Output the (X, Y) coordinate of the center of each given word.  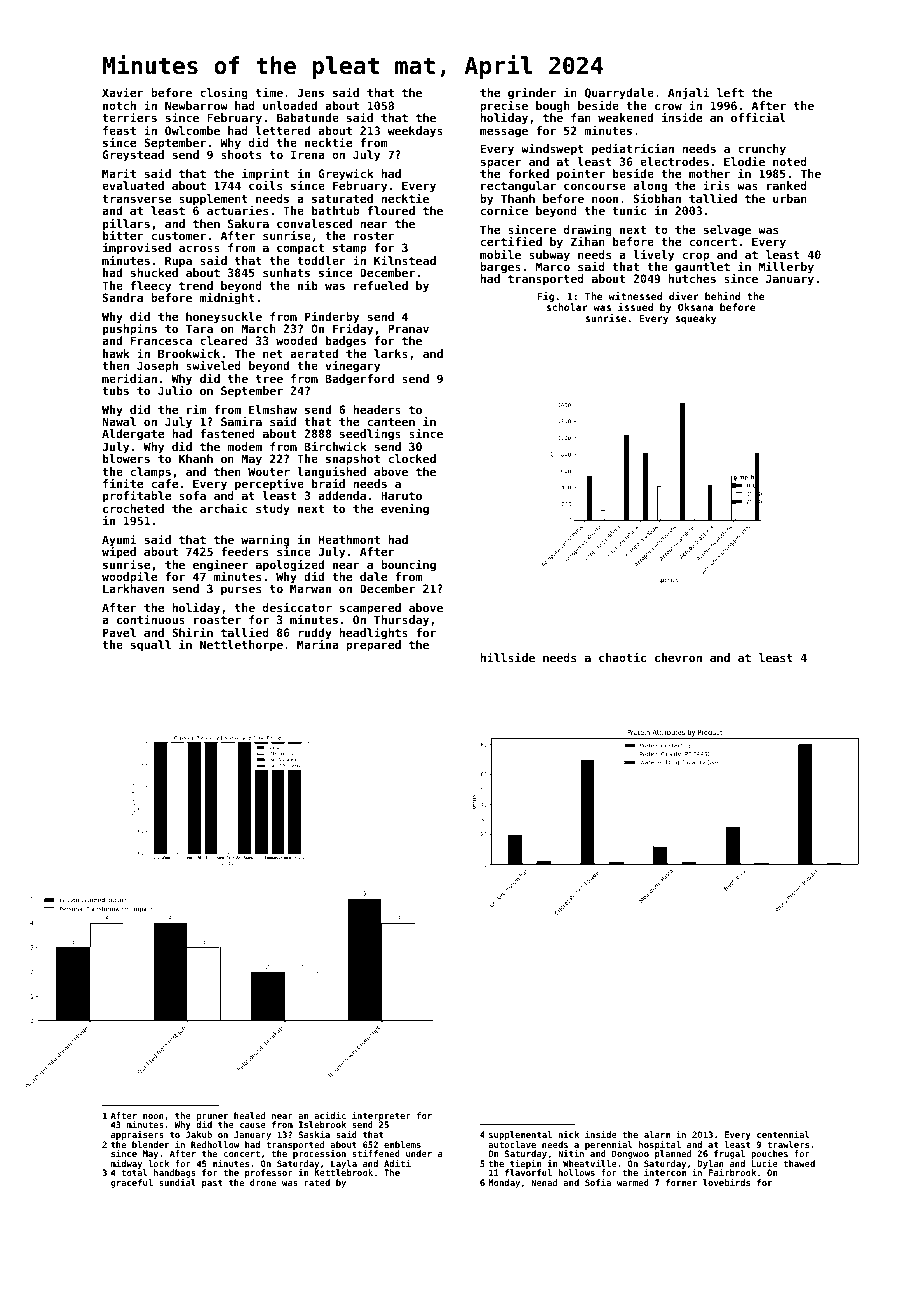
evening (405, 509)
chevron (678, 657)
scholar (567, 307)
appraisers (137, 1135)
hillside (507, 657)
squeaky (695, 319)
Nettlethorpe (241, 646)
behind (722, 296)
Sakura (248, 223)
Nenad (544, 1182)
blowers (126, 458)
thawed (799, 1163)
